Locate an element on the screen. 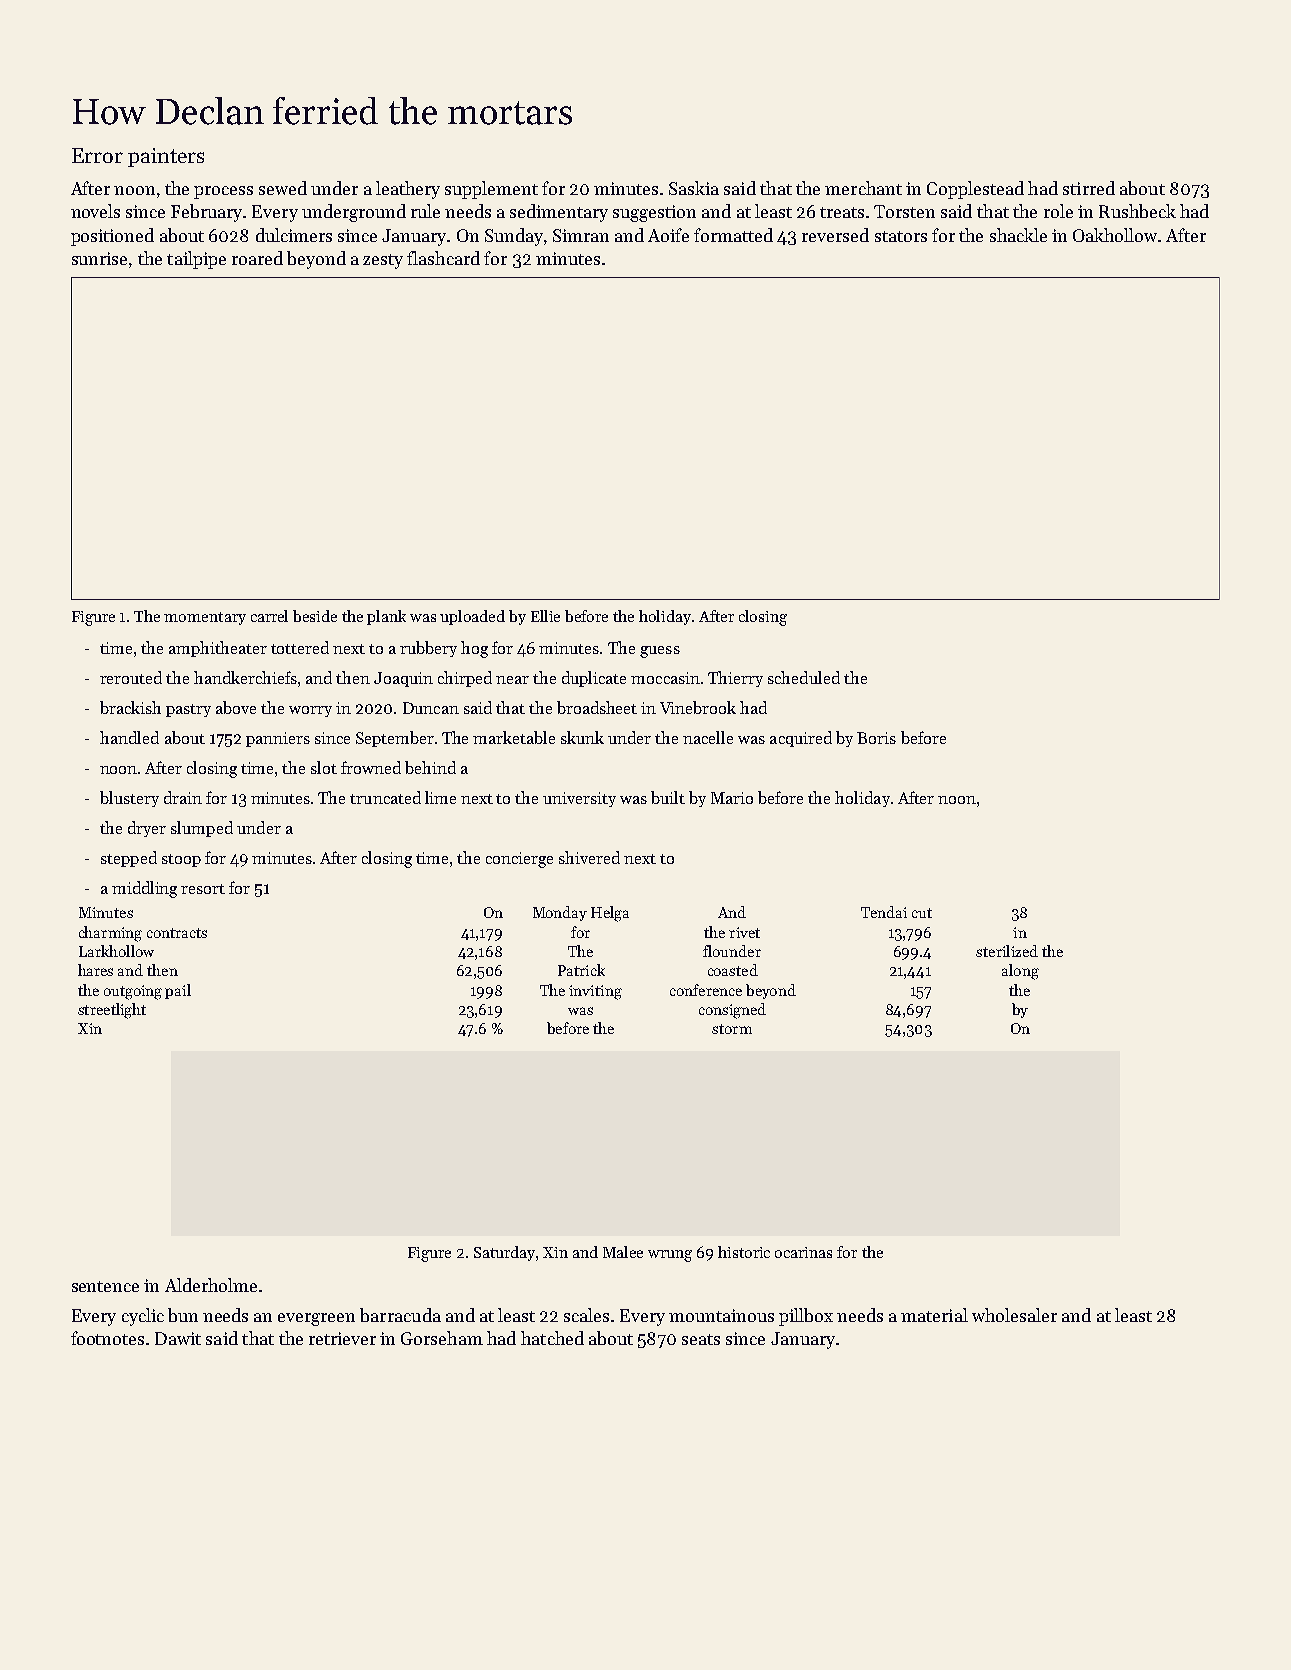 The width and height of the screenshot is (1291, 1670). Alderholme is located at coordinates (211, 1285).
